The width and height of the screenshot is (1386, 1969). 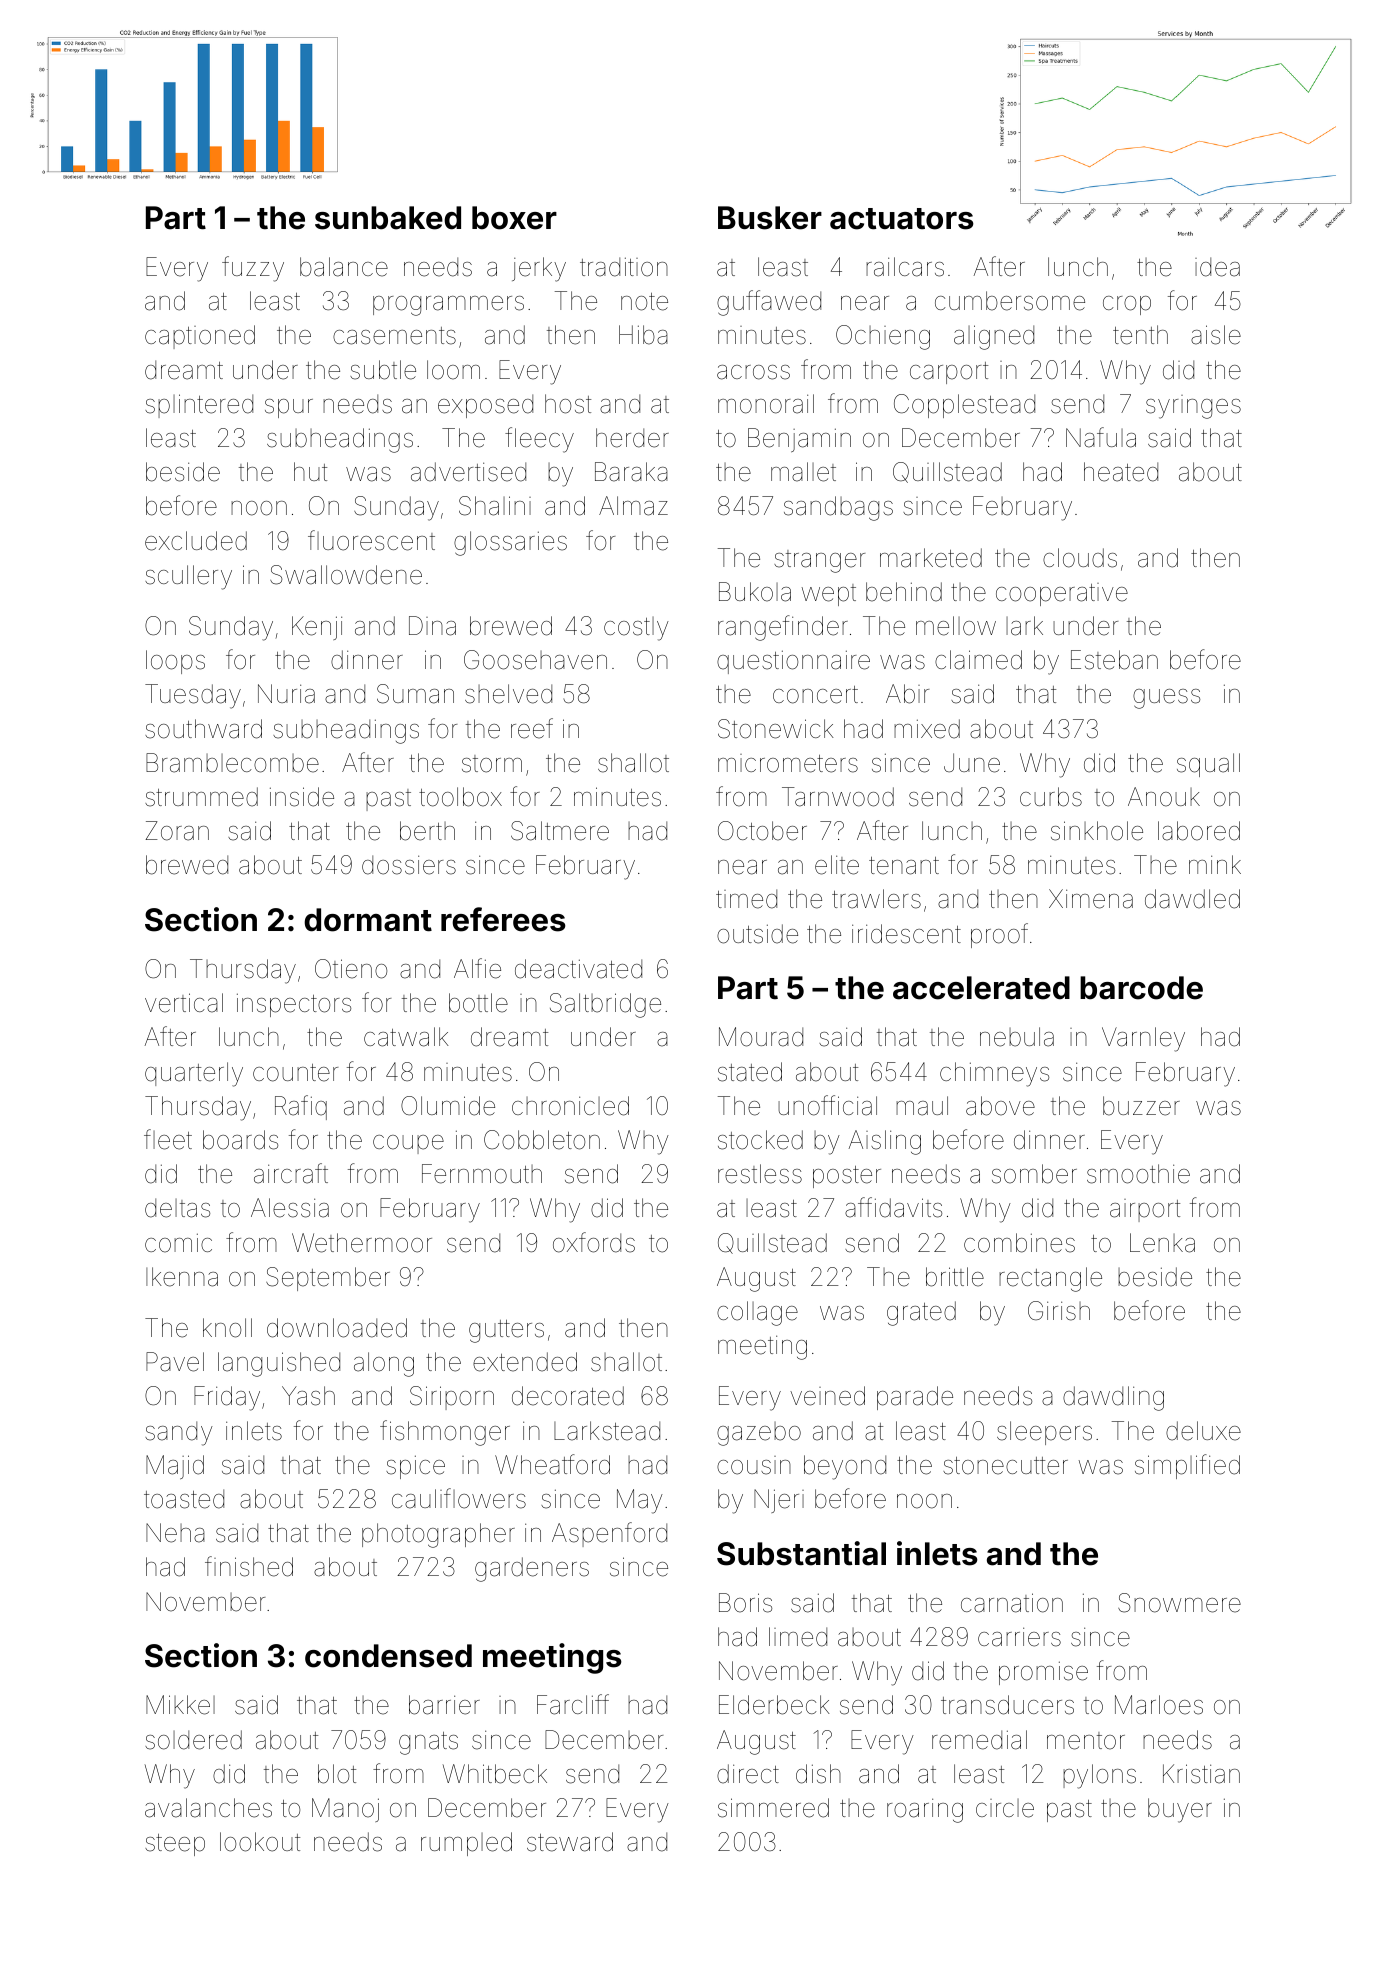 I want to click on programmers, so click(x=448, y=306).
